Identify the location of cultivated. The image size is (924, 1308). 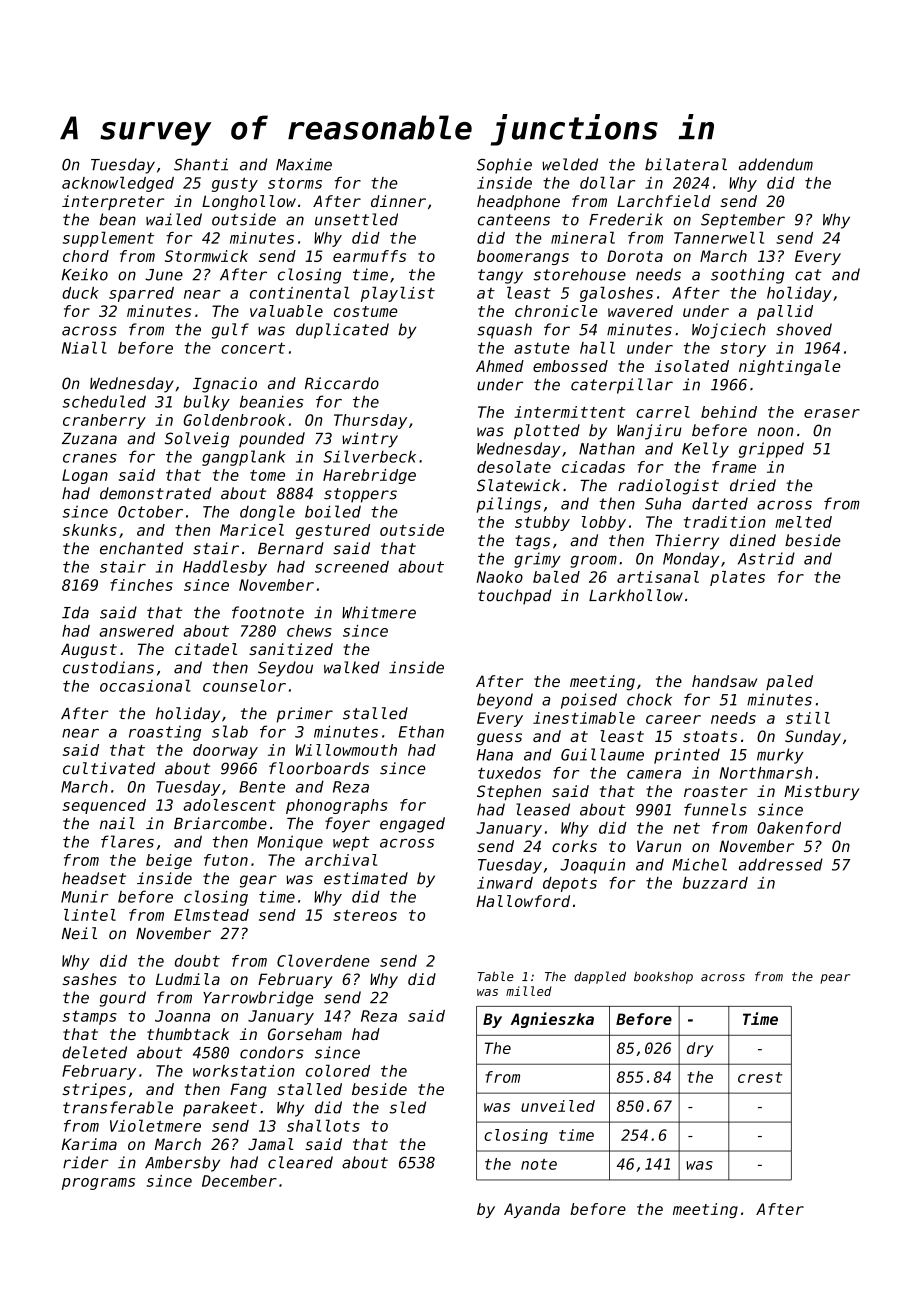
(109, 768).
